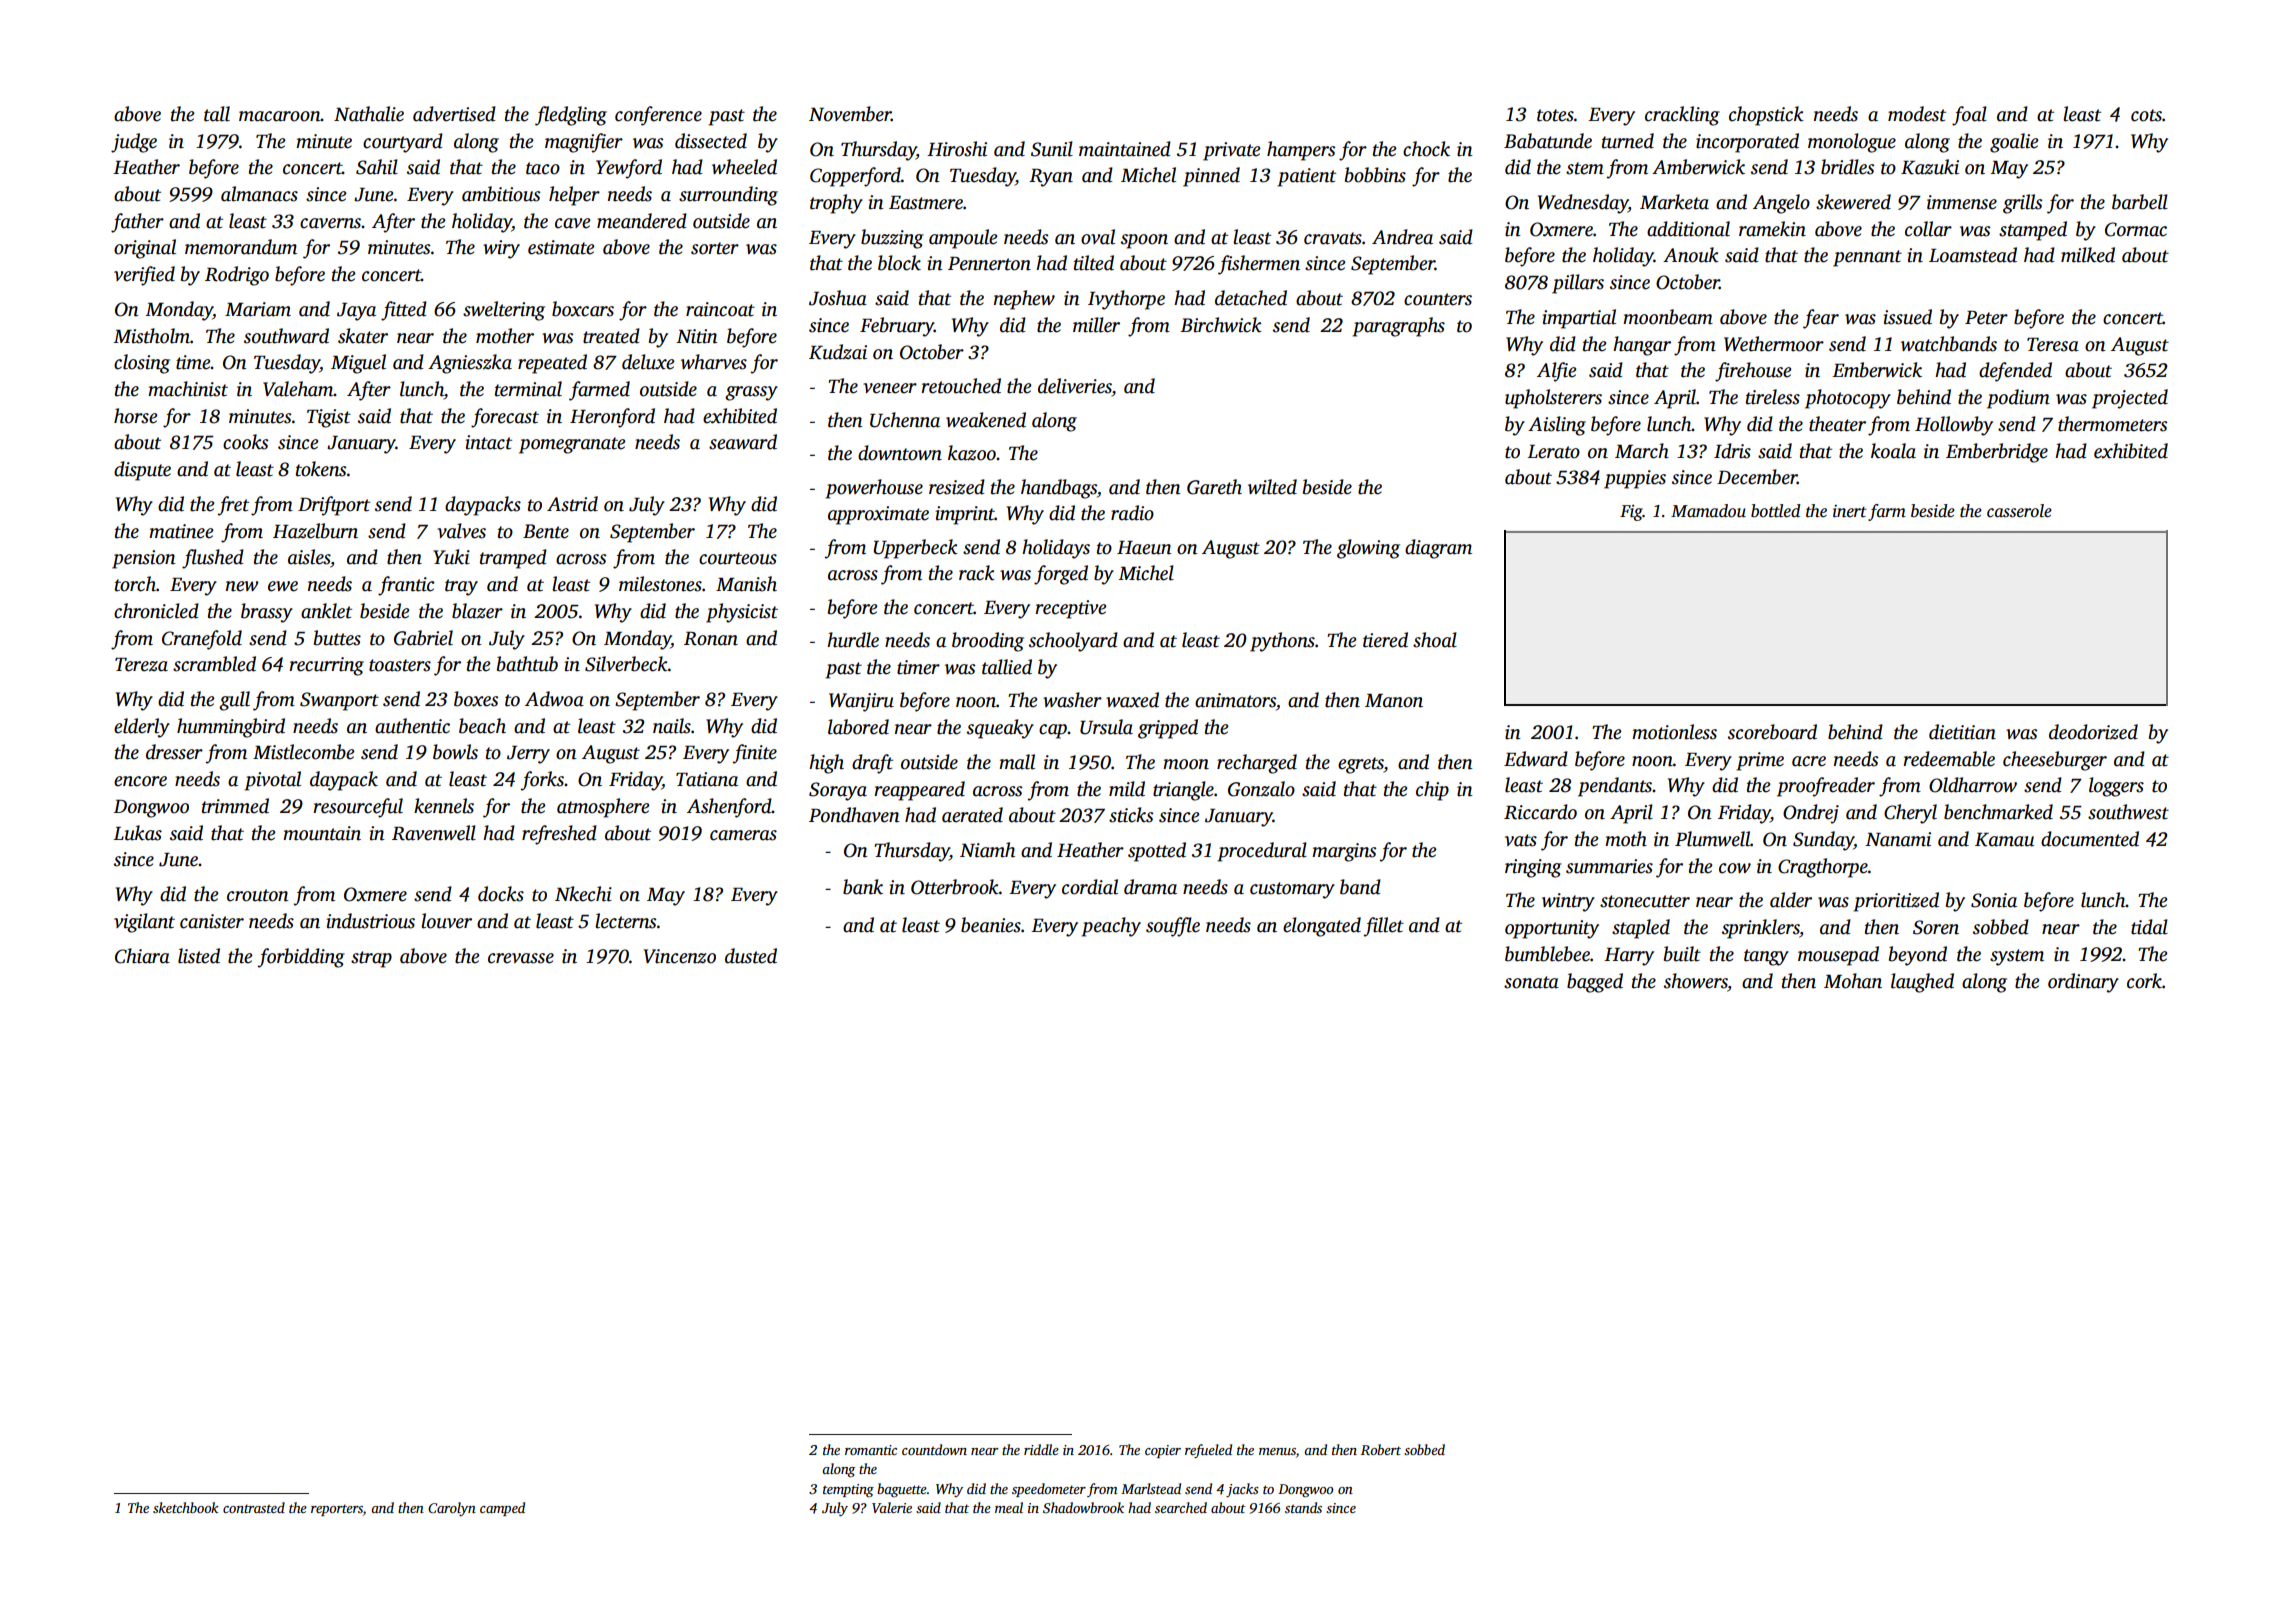 The height and width of the image is (1614, 2282). What do you see at coordinates (528, 755) in the image?
I see `Jerry` at bounding box center [528, 755].
